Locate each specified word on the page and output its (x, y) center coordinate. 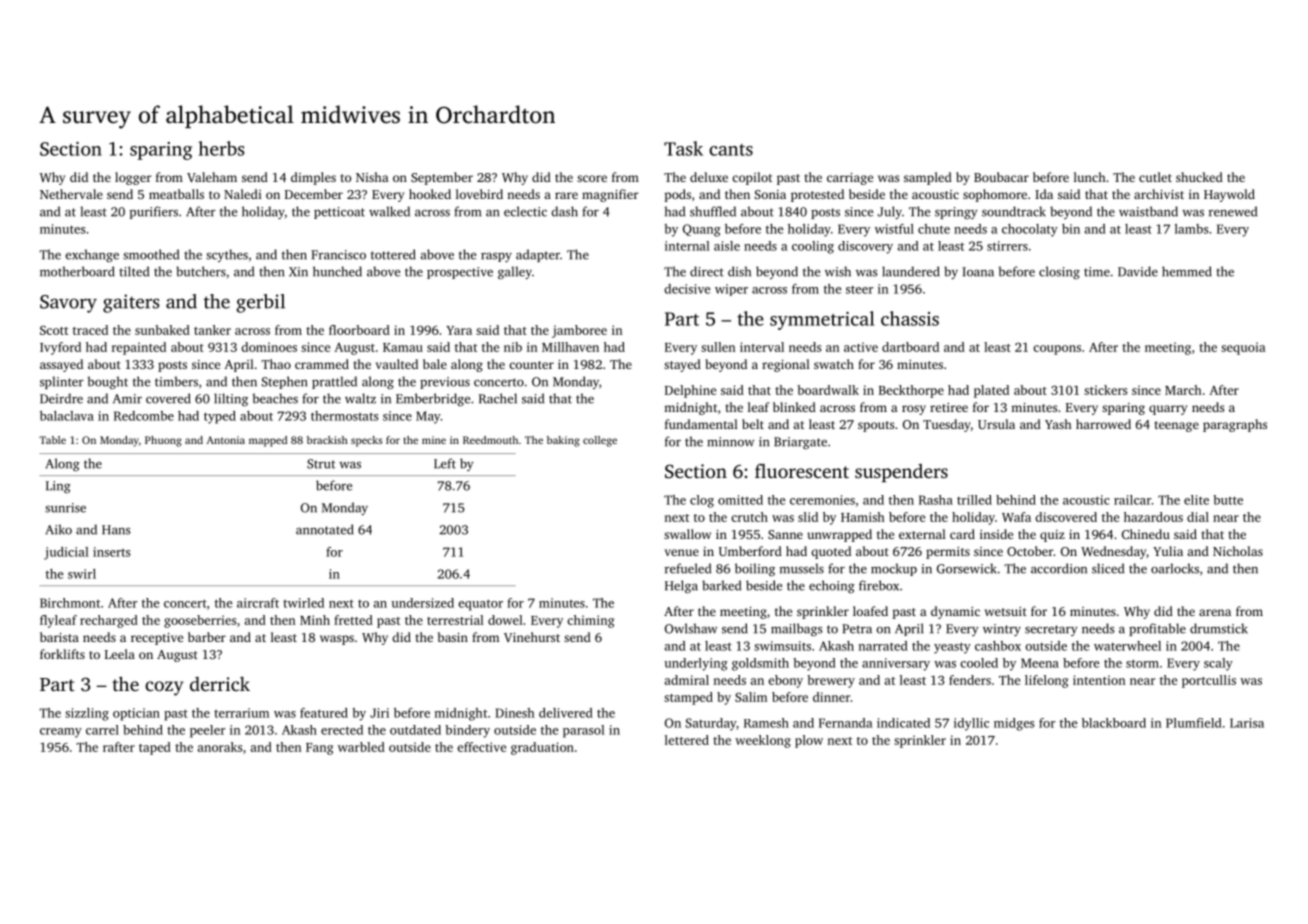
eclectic (525, 211)
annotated (325, 529)
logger (133, 178)
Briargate (800, 443)
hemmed (1187, 271)
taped (155, 748)
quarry (1168, 410)
